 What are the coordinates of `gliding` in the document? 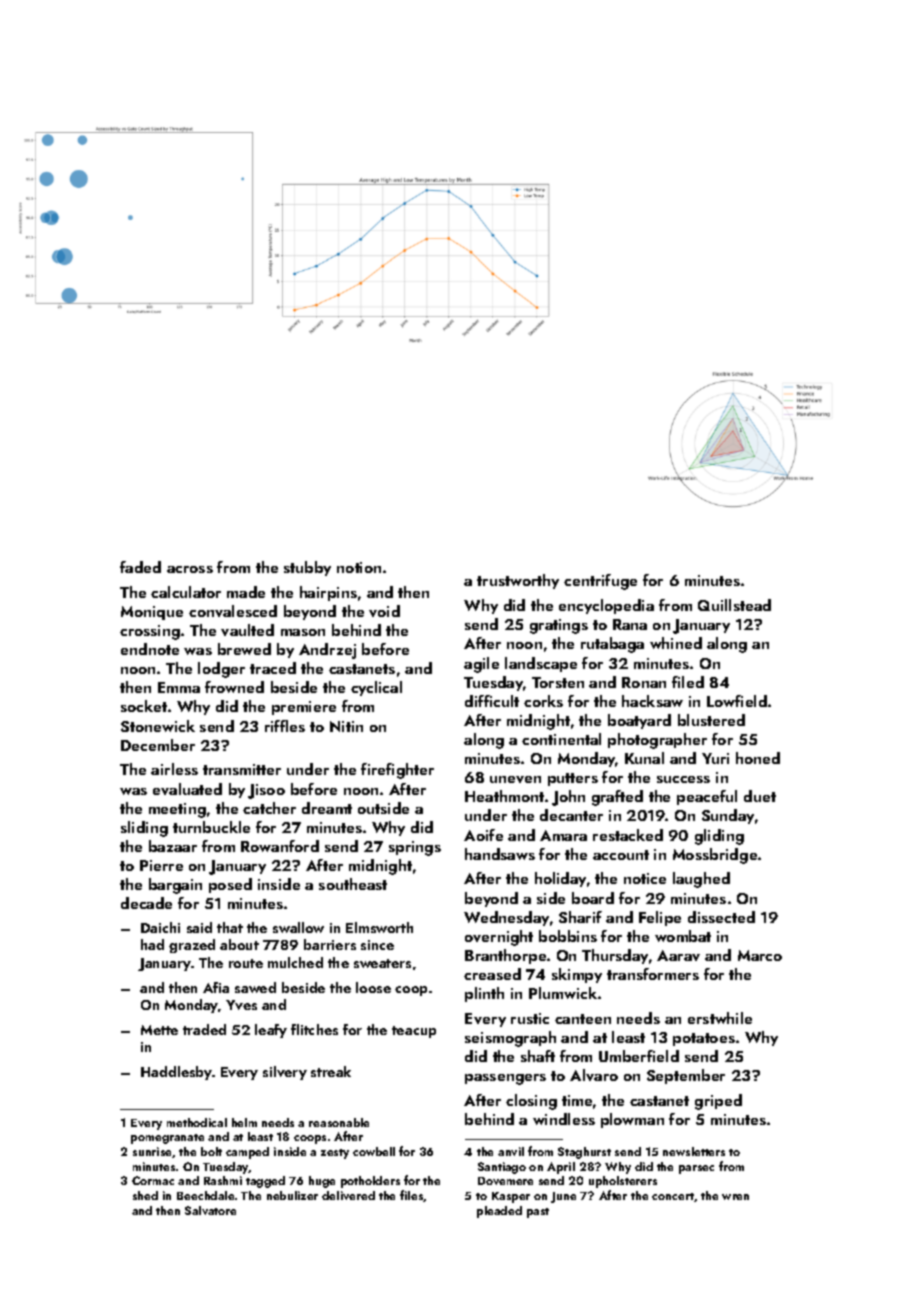 It's located at (719, 837).
